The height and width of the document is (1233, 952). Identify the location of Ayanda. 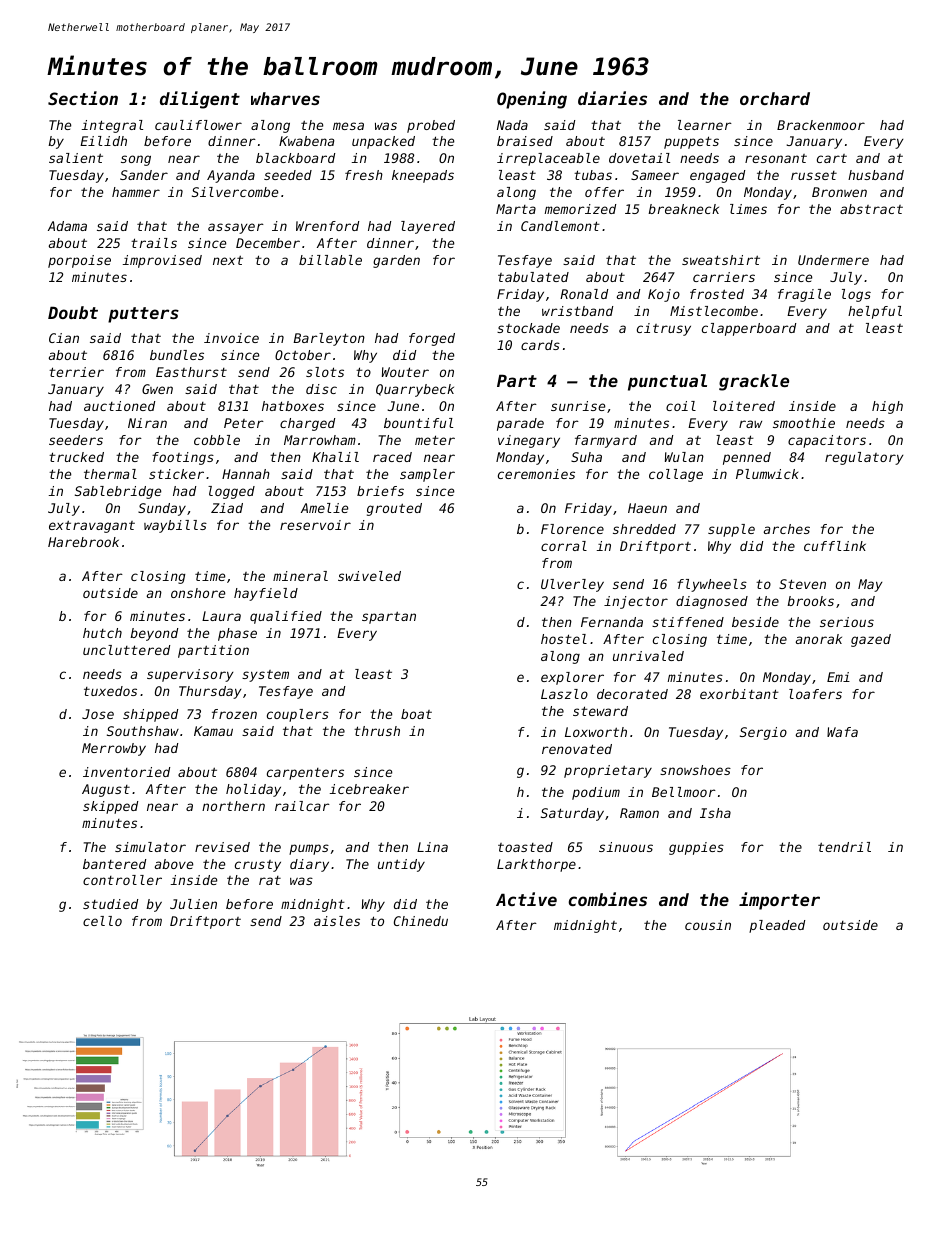
(231, 176).
